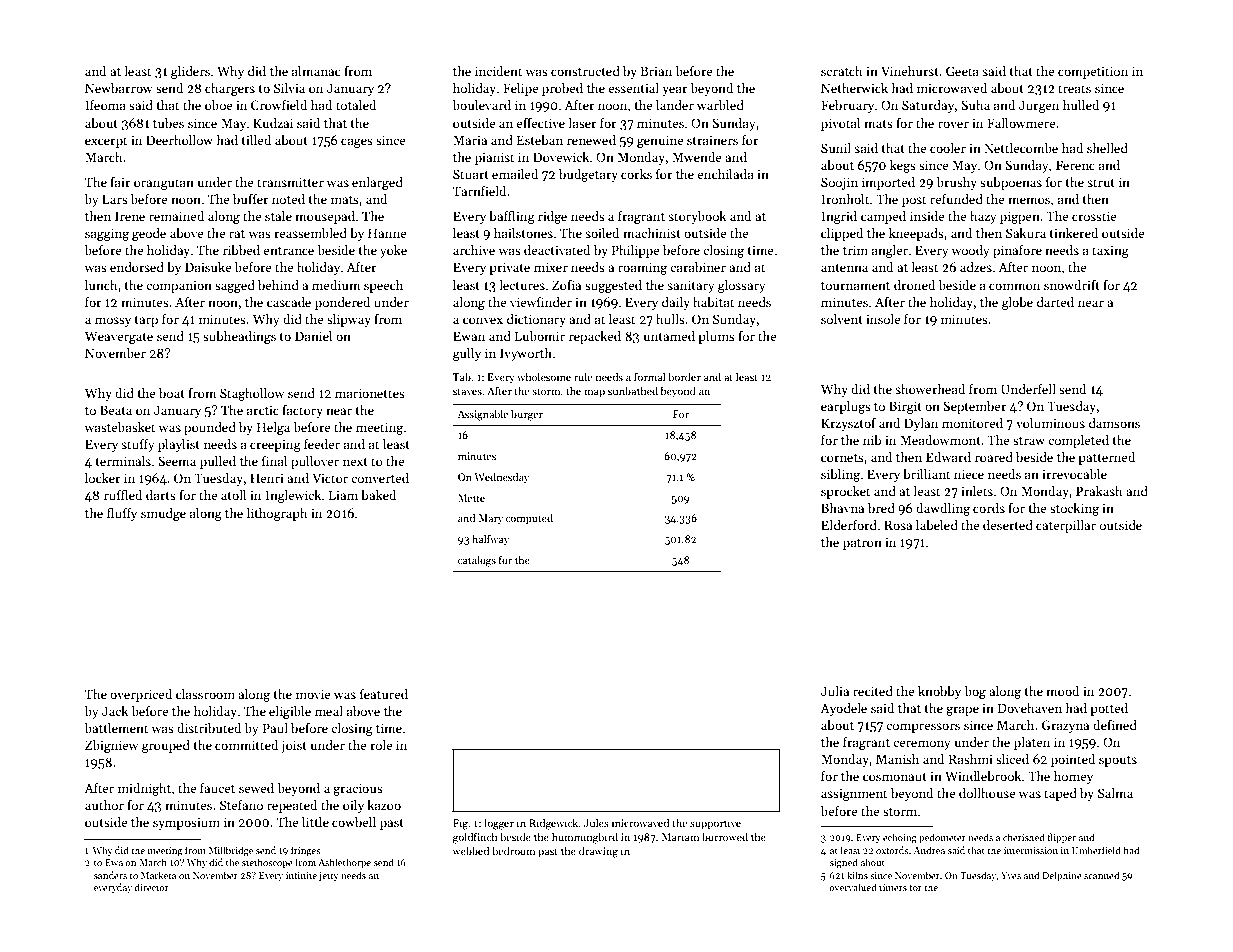 Image resolution: width=1233 pixels, height=952 pixels. Describe the element at coordinates (1093, 72) in the page. I see `competition` at that location.
